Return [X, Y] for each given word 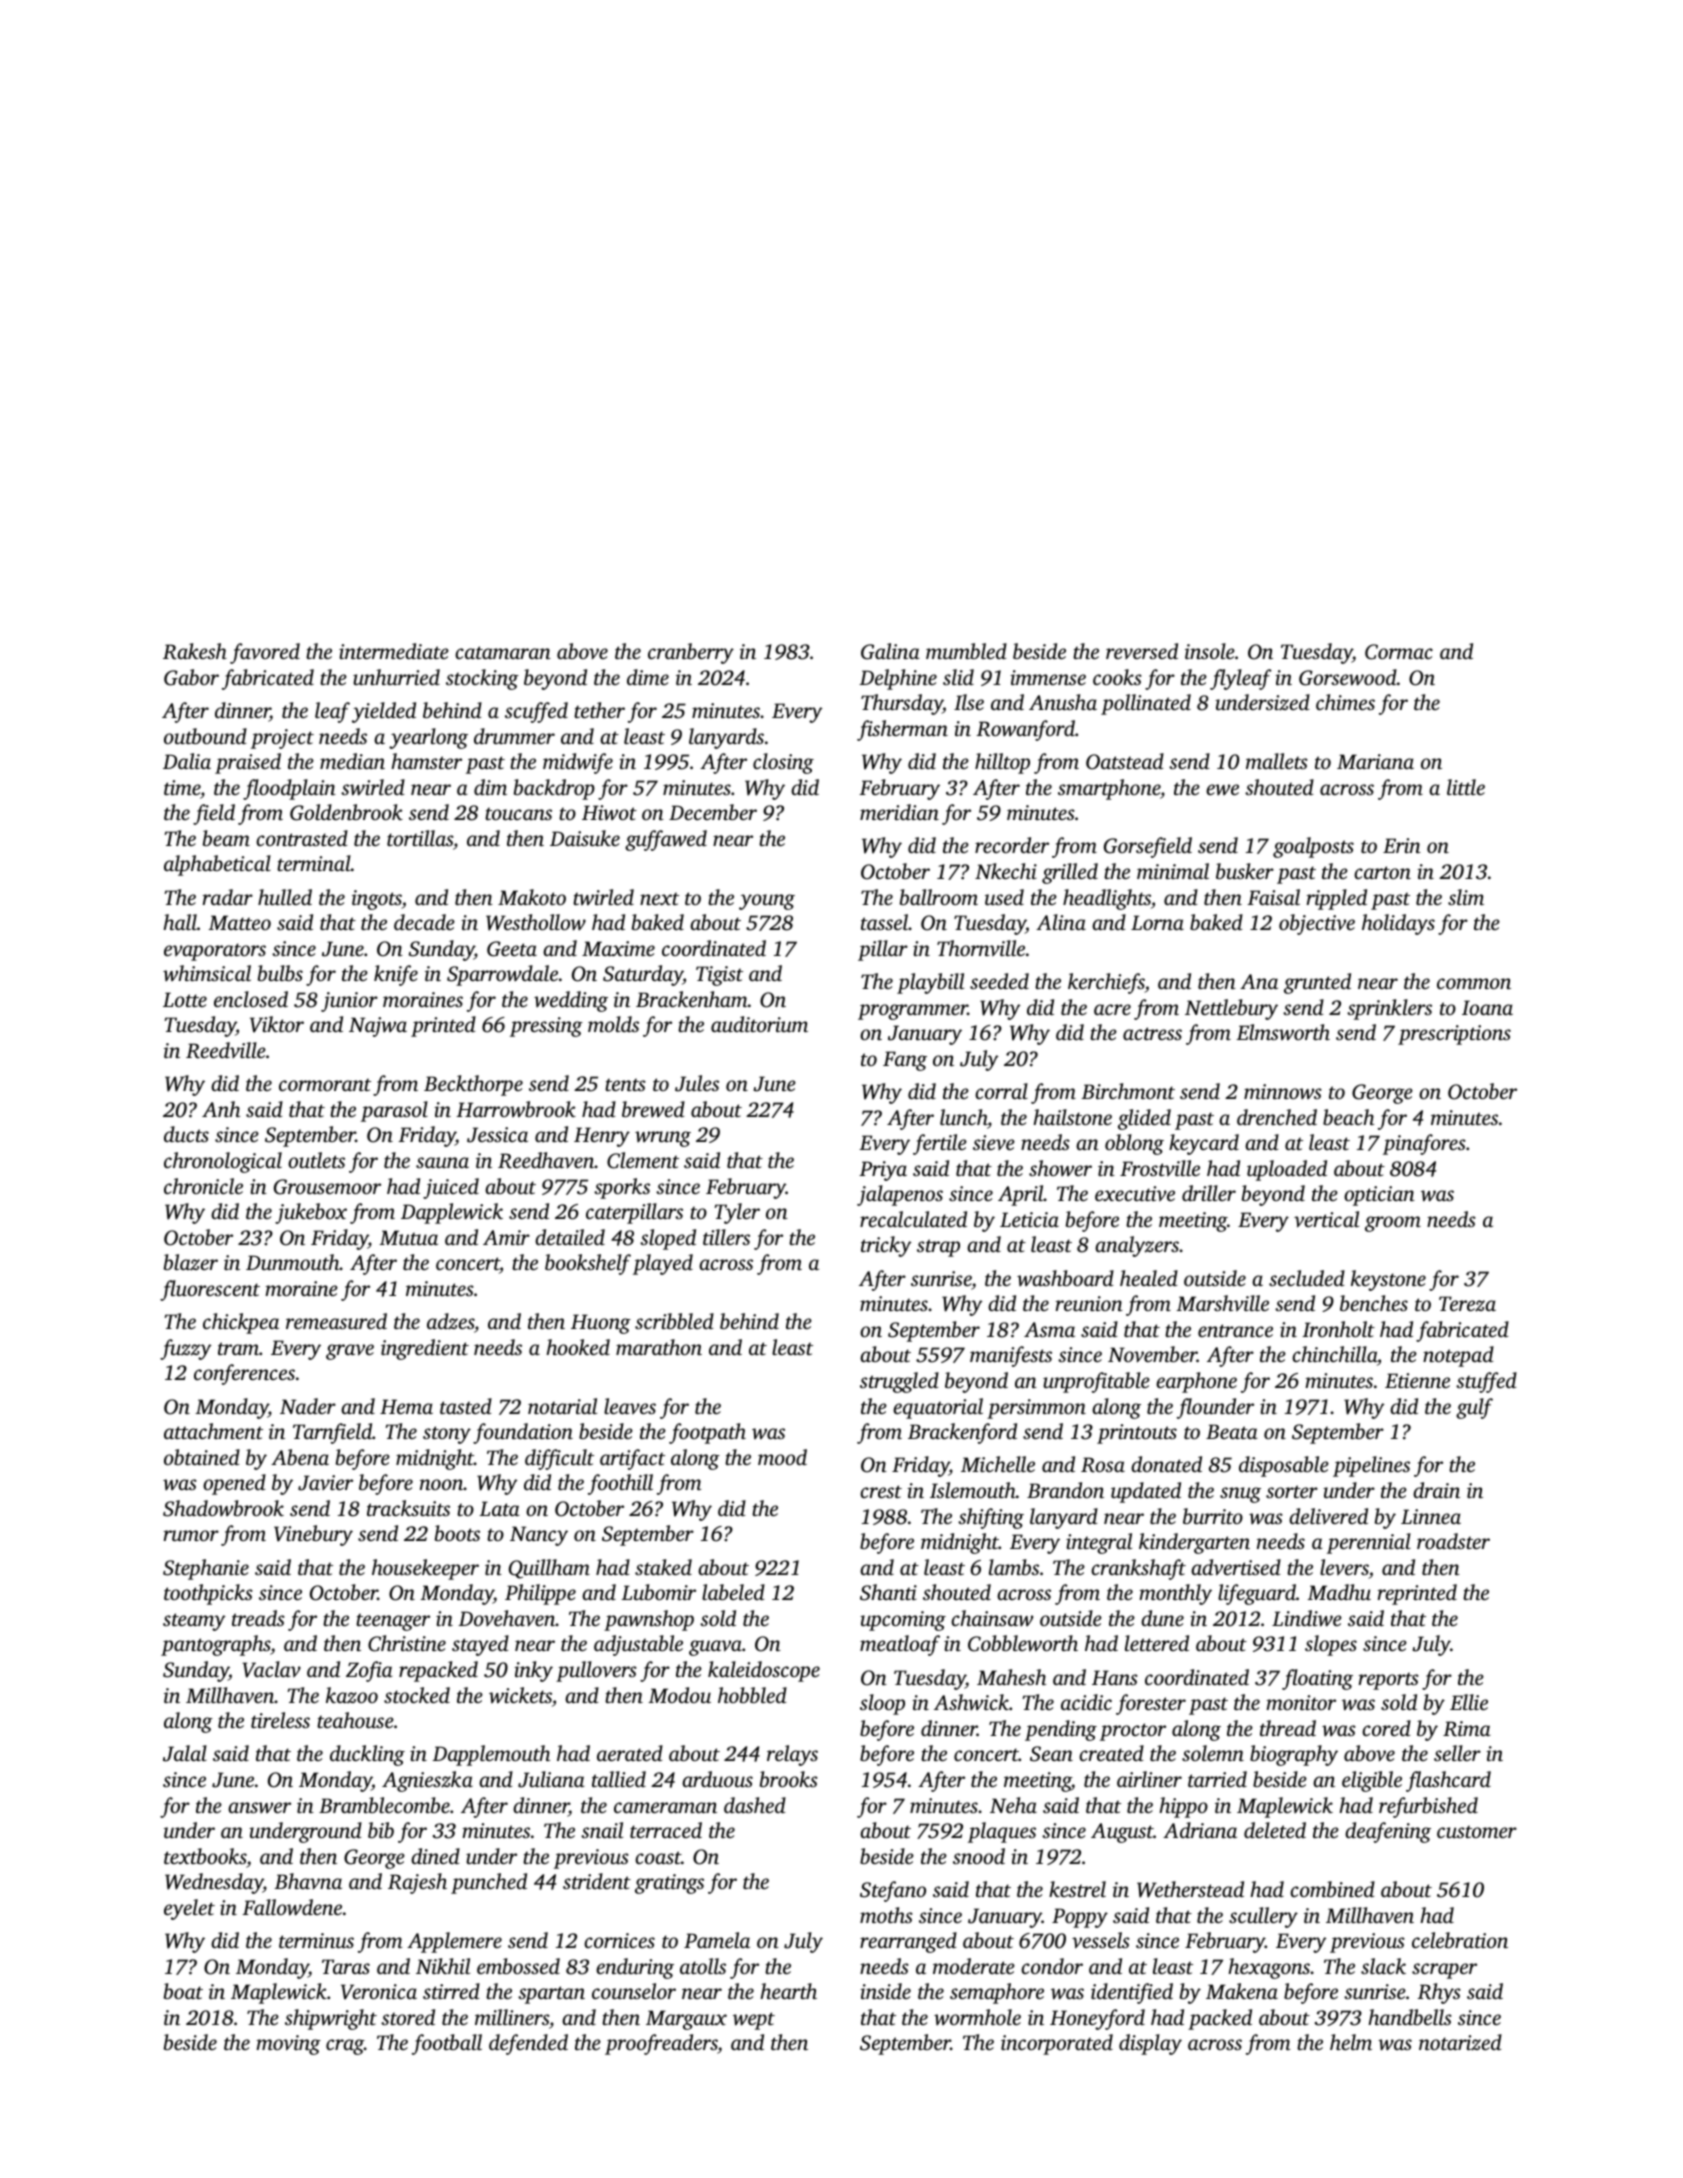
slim [1466, 897]
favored [265, 653]
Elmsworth [1283, 1032]
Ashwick [971, 1702]
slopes [1331, 1645]
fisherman [902, 730]
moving [288, 2045]
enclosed [251, 999]
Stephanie [206, 1569]
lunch [964, 1118]
